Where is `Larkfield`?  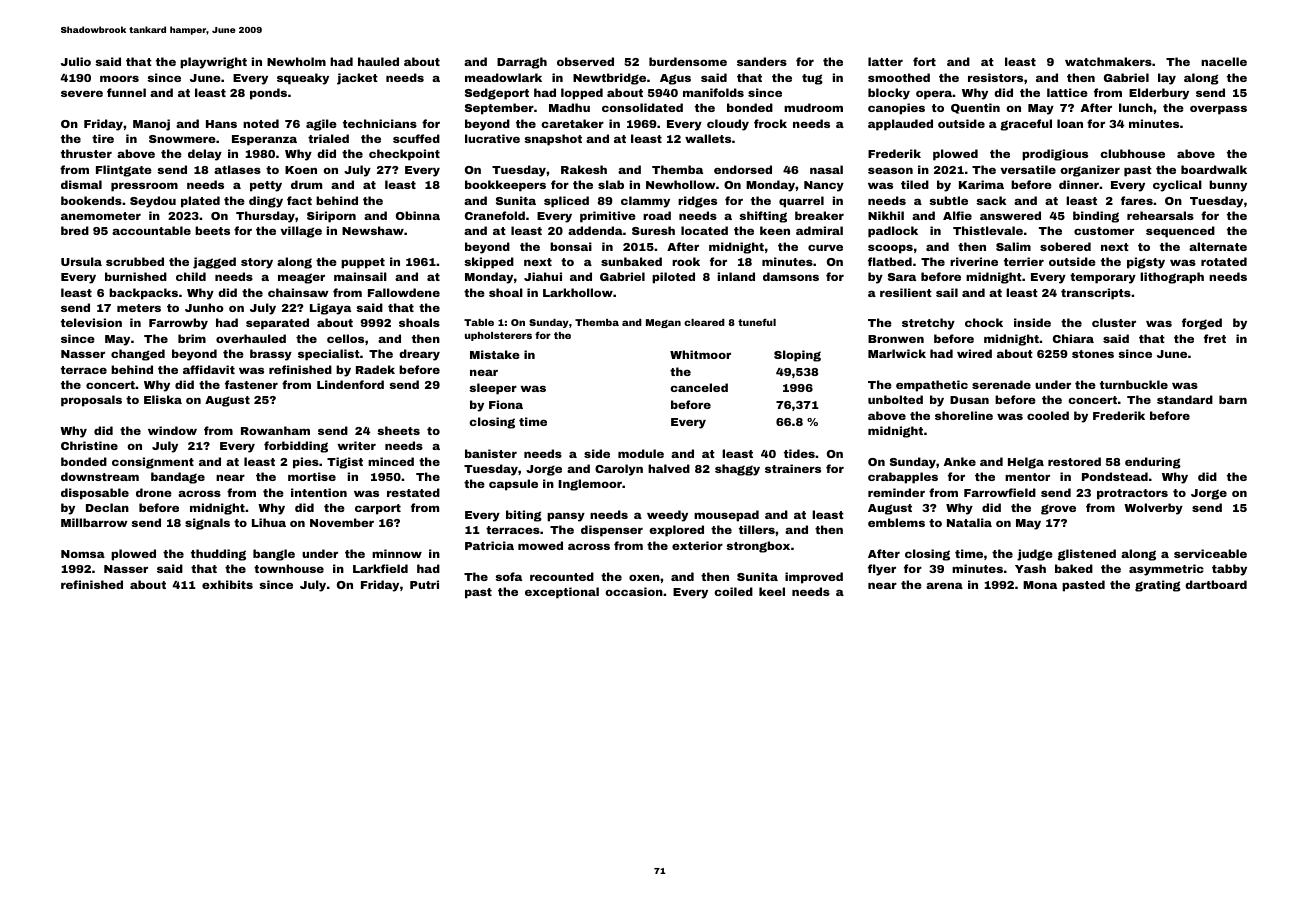 Larkfield is located at coordinates (380, 568).
